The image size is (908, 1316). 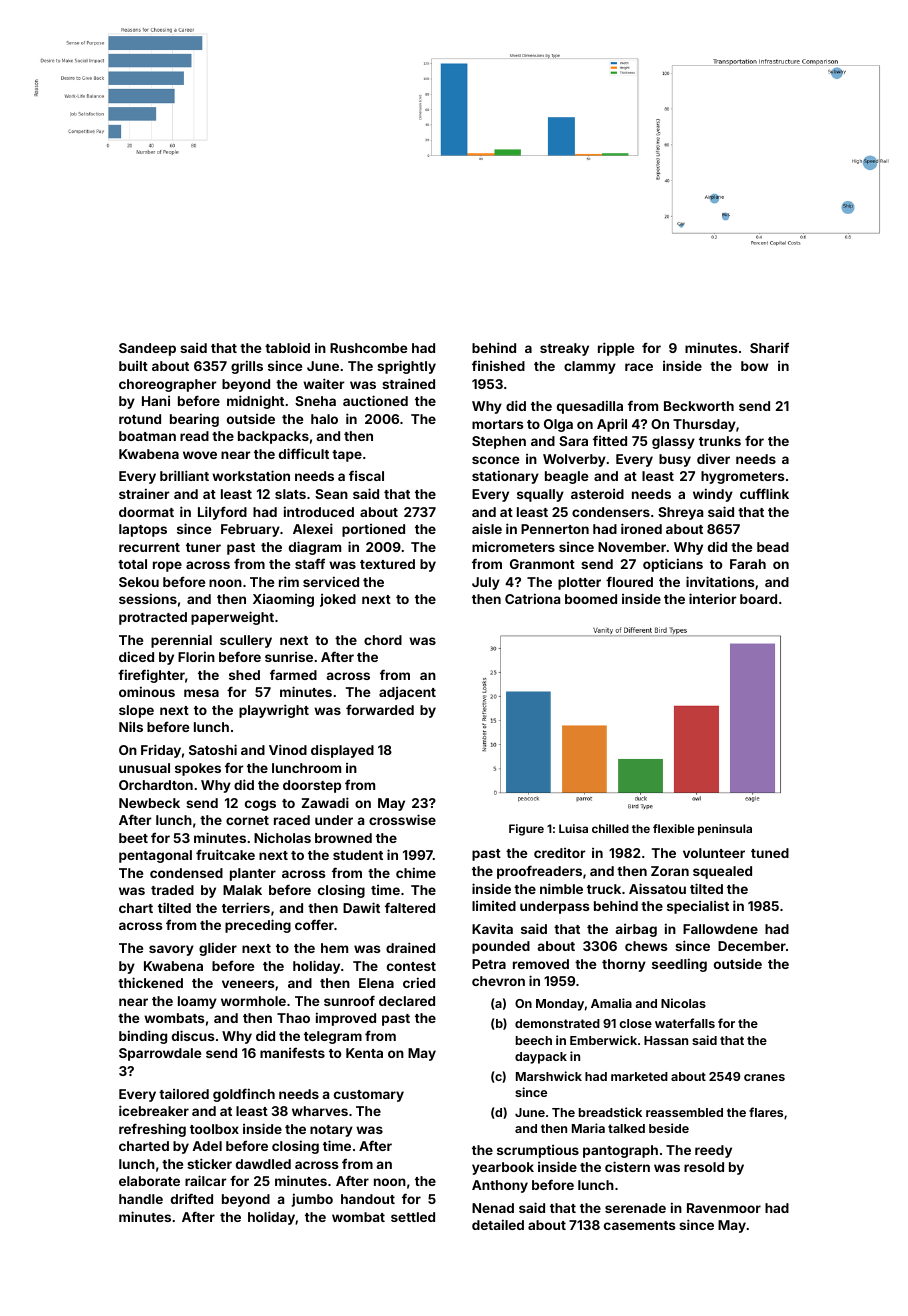 I want to click on doormat, so click(x=146, y=512).
